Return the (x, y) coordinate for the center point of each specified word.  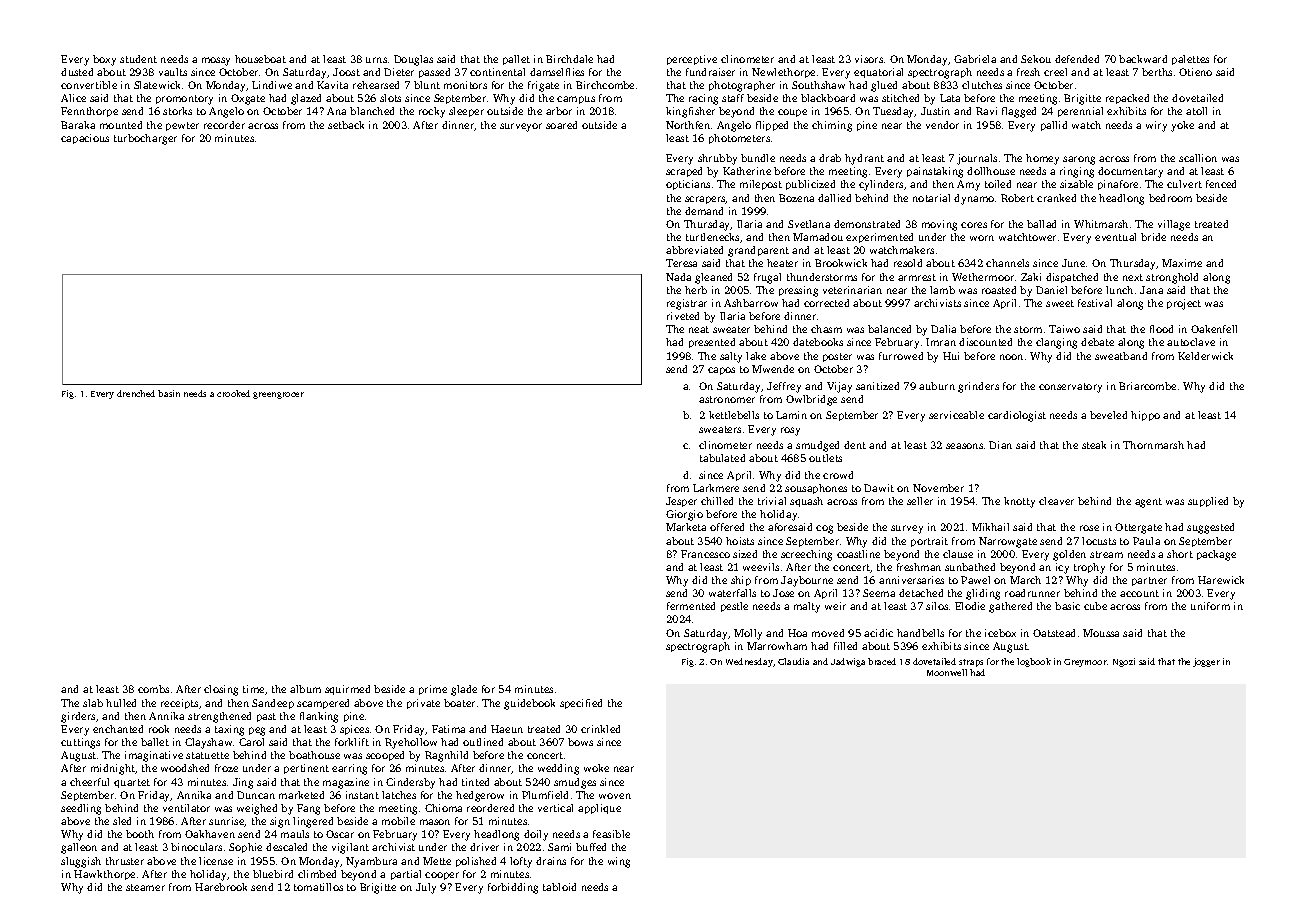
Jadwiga (848, 662)
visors (869, 59)
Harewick (1221, 580)
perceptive (692, 60)
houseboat (260, 59)
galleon (79, 848)
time (253, 689)
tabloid (559, 887)
